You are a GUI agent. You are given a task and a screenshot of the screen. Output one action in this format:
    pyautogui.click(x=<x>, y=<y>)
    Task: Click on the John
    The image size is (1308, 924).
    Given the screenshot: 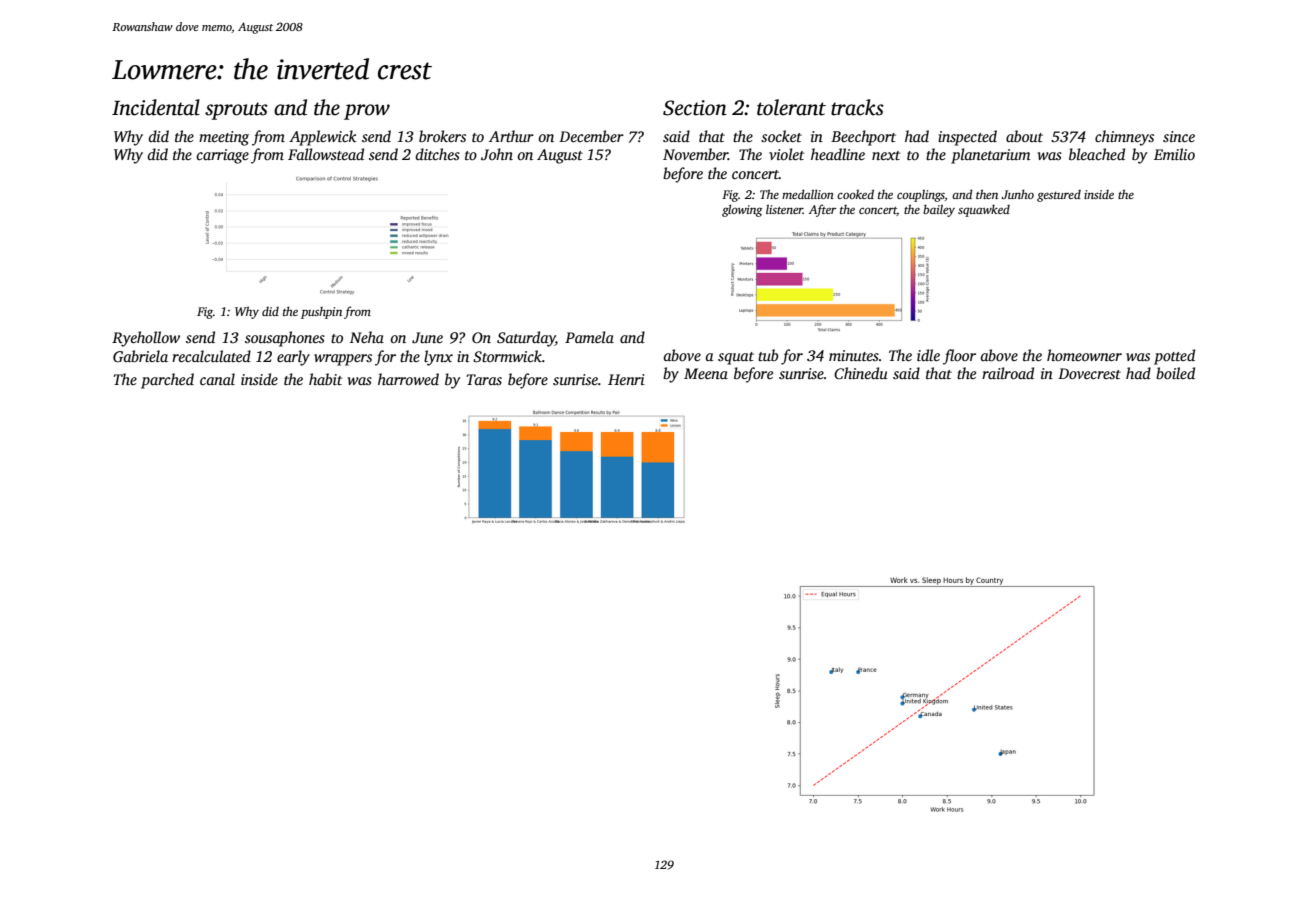 What is the action you would take?
    pyautogui.click(x=497, y=154)
